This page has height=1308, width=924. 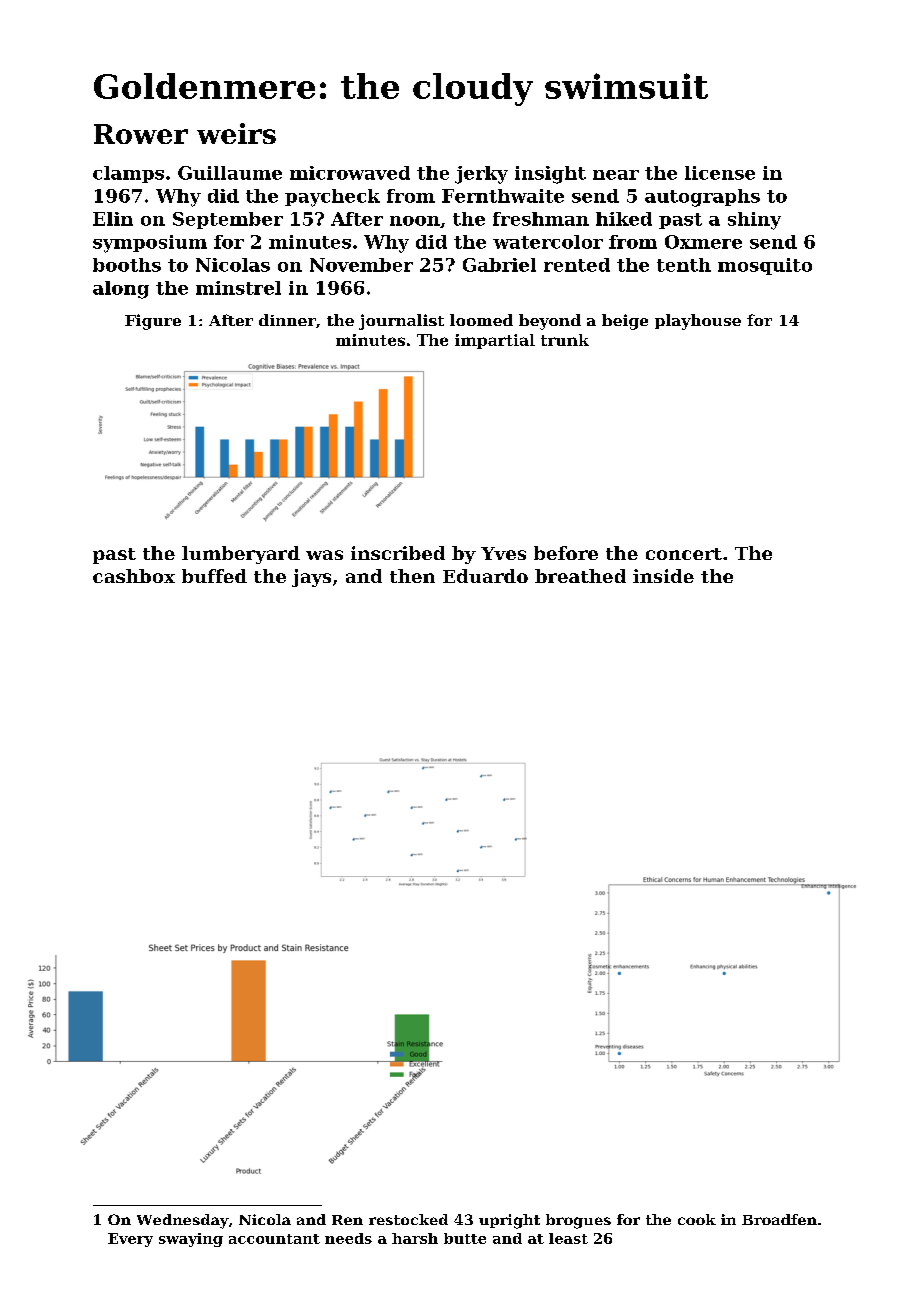 I want to click on Rower, so click(x=141, y=134).
